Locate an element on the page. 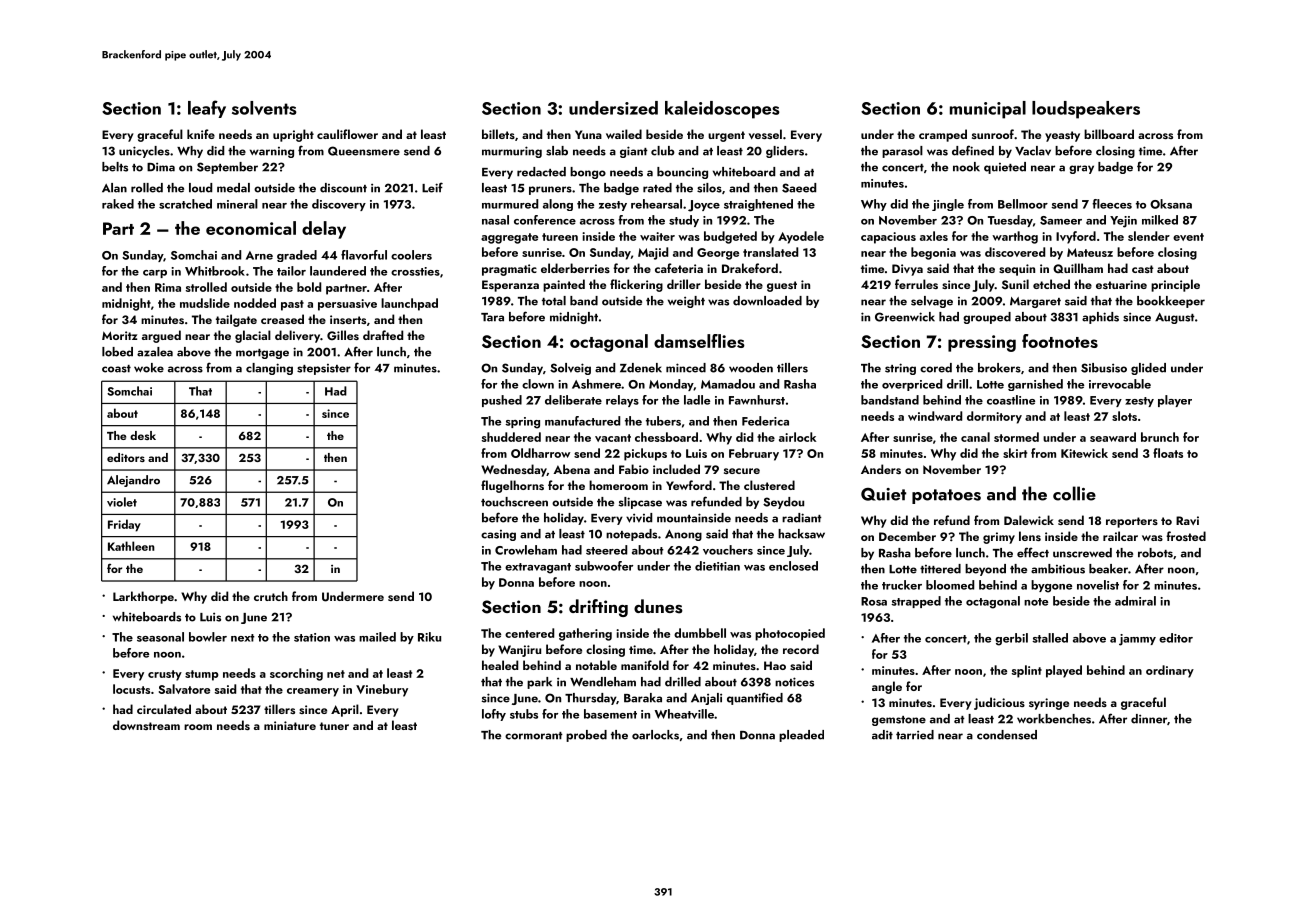 Image resolution: width=1308 pixels, height=924 pixels. February is located at coordinates (754, 454).
